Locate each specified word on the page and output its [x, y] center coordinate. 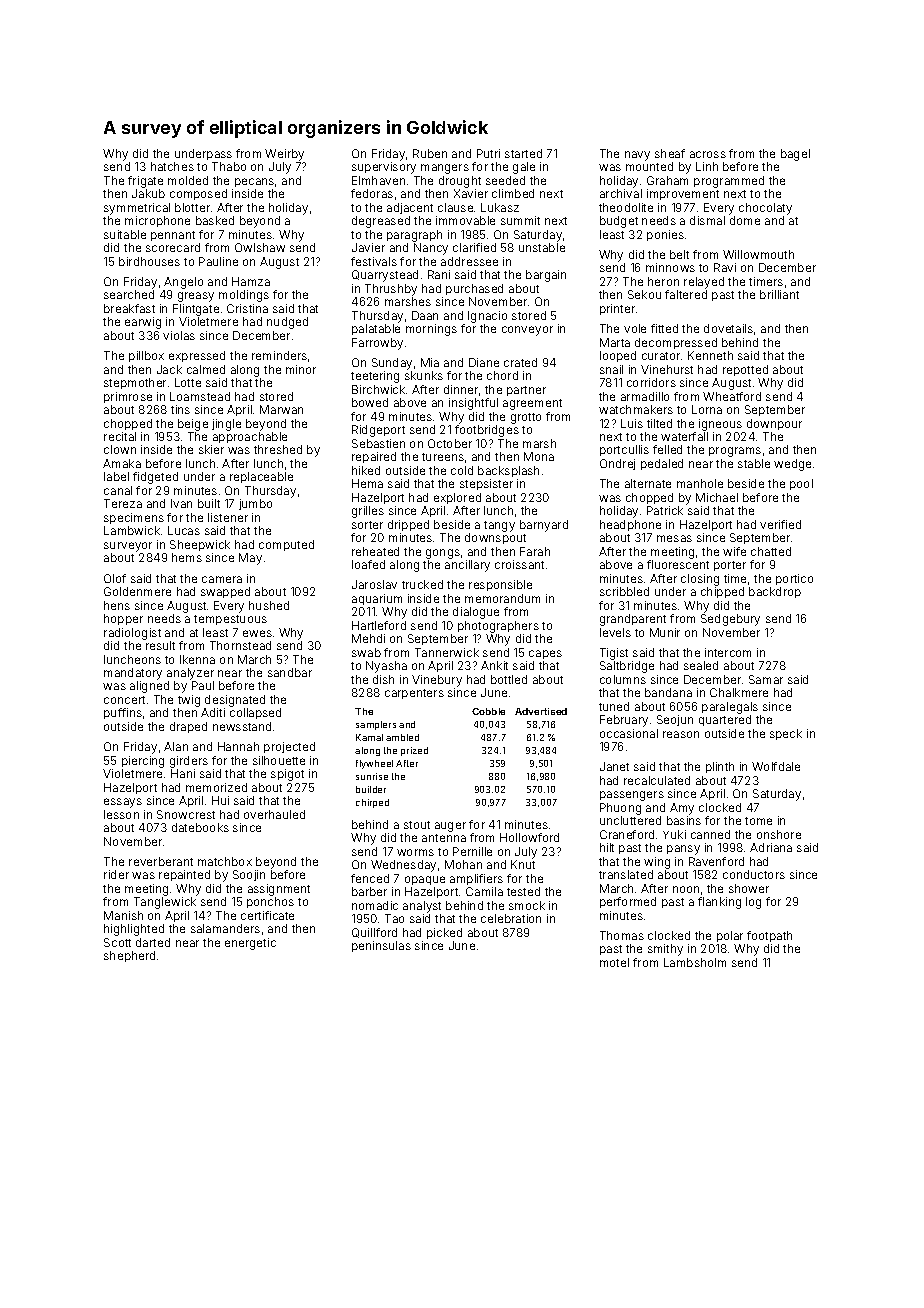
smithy [665, 950]
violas [179, 335]
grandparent [633, 620]
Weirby [284, 155]
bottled [509, 679]
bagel [795, 155]
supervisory [384, 168]
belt [679, 254]
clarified [474, 247]
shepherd [129, 956]
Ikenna [197, 659]
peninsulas [381, 946]
